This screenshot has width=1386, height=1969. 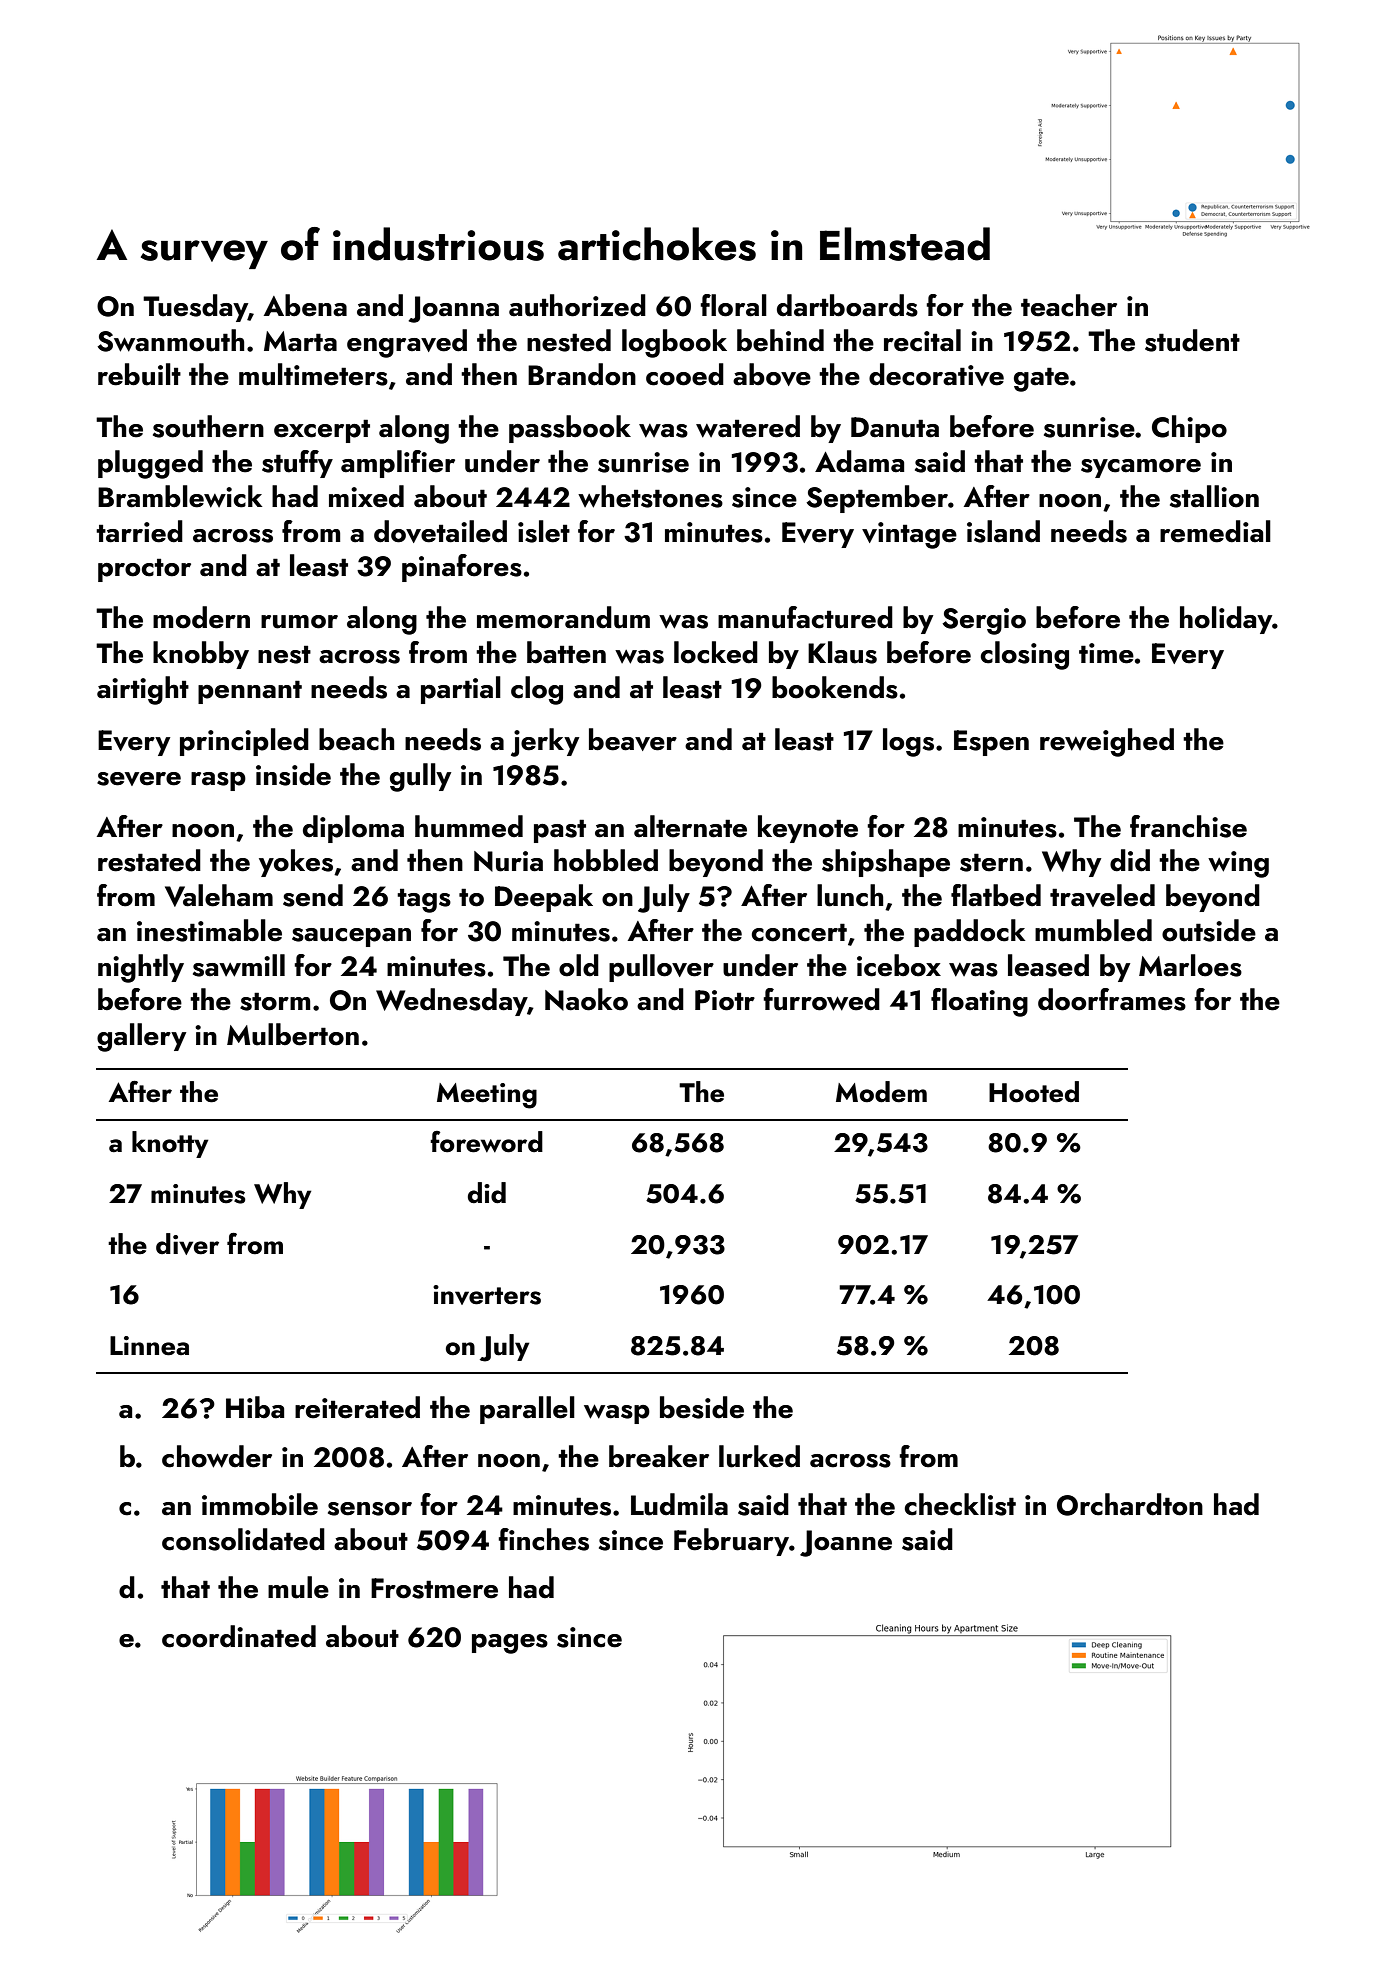 I want to click on gate, so click(x=1041, y=379).
